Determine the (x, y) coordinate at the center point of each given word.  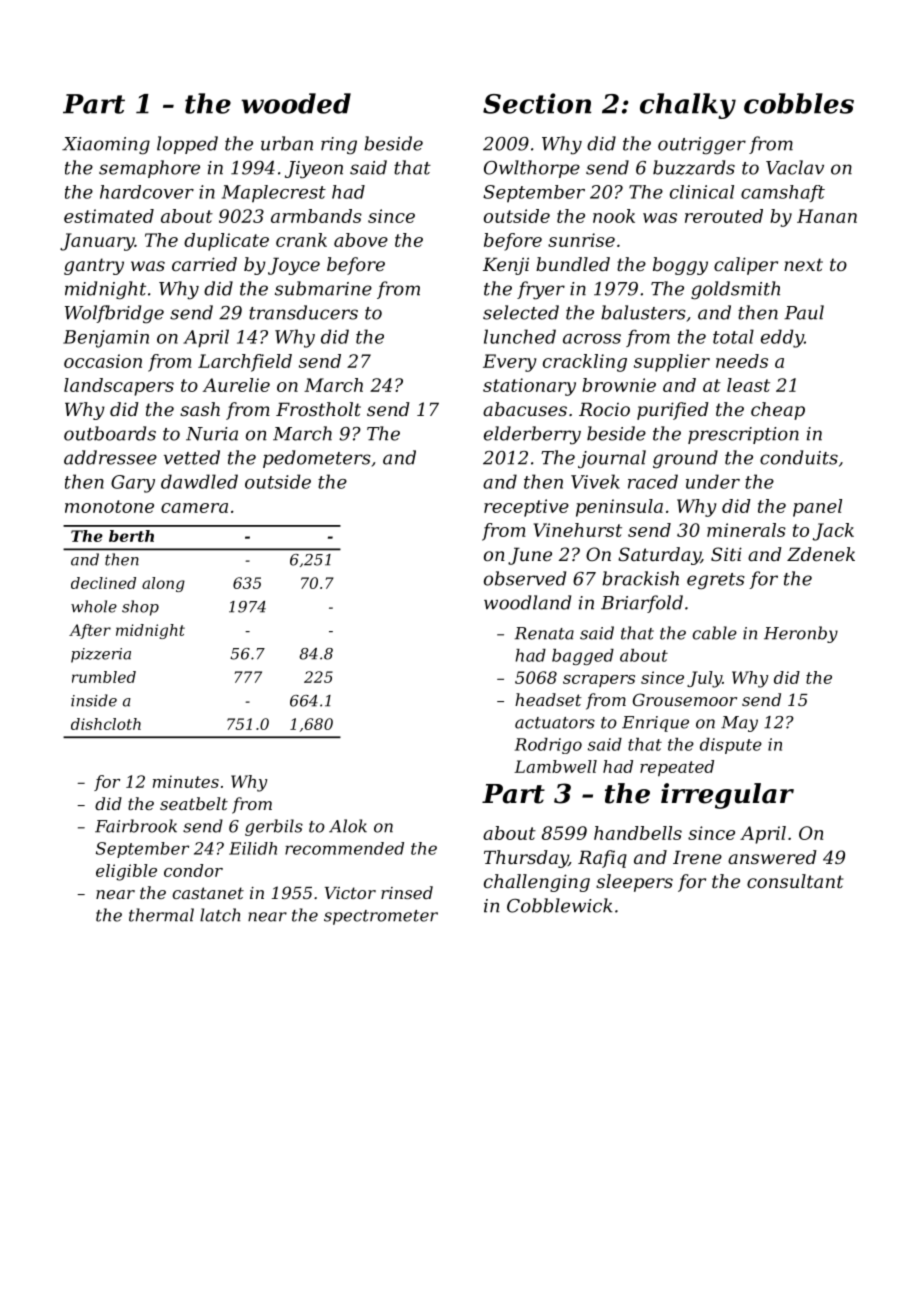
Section (537, 103)
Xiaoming (106, 146)
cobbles (799, 103)
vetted (192, 457)
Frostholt (318, 409)
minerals (746, 530)
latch (220, 915)
